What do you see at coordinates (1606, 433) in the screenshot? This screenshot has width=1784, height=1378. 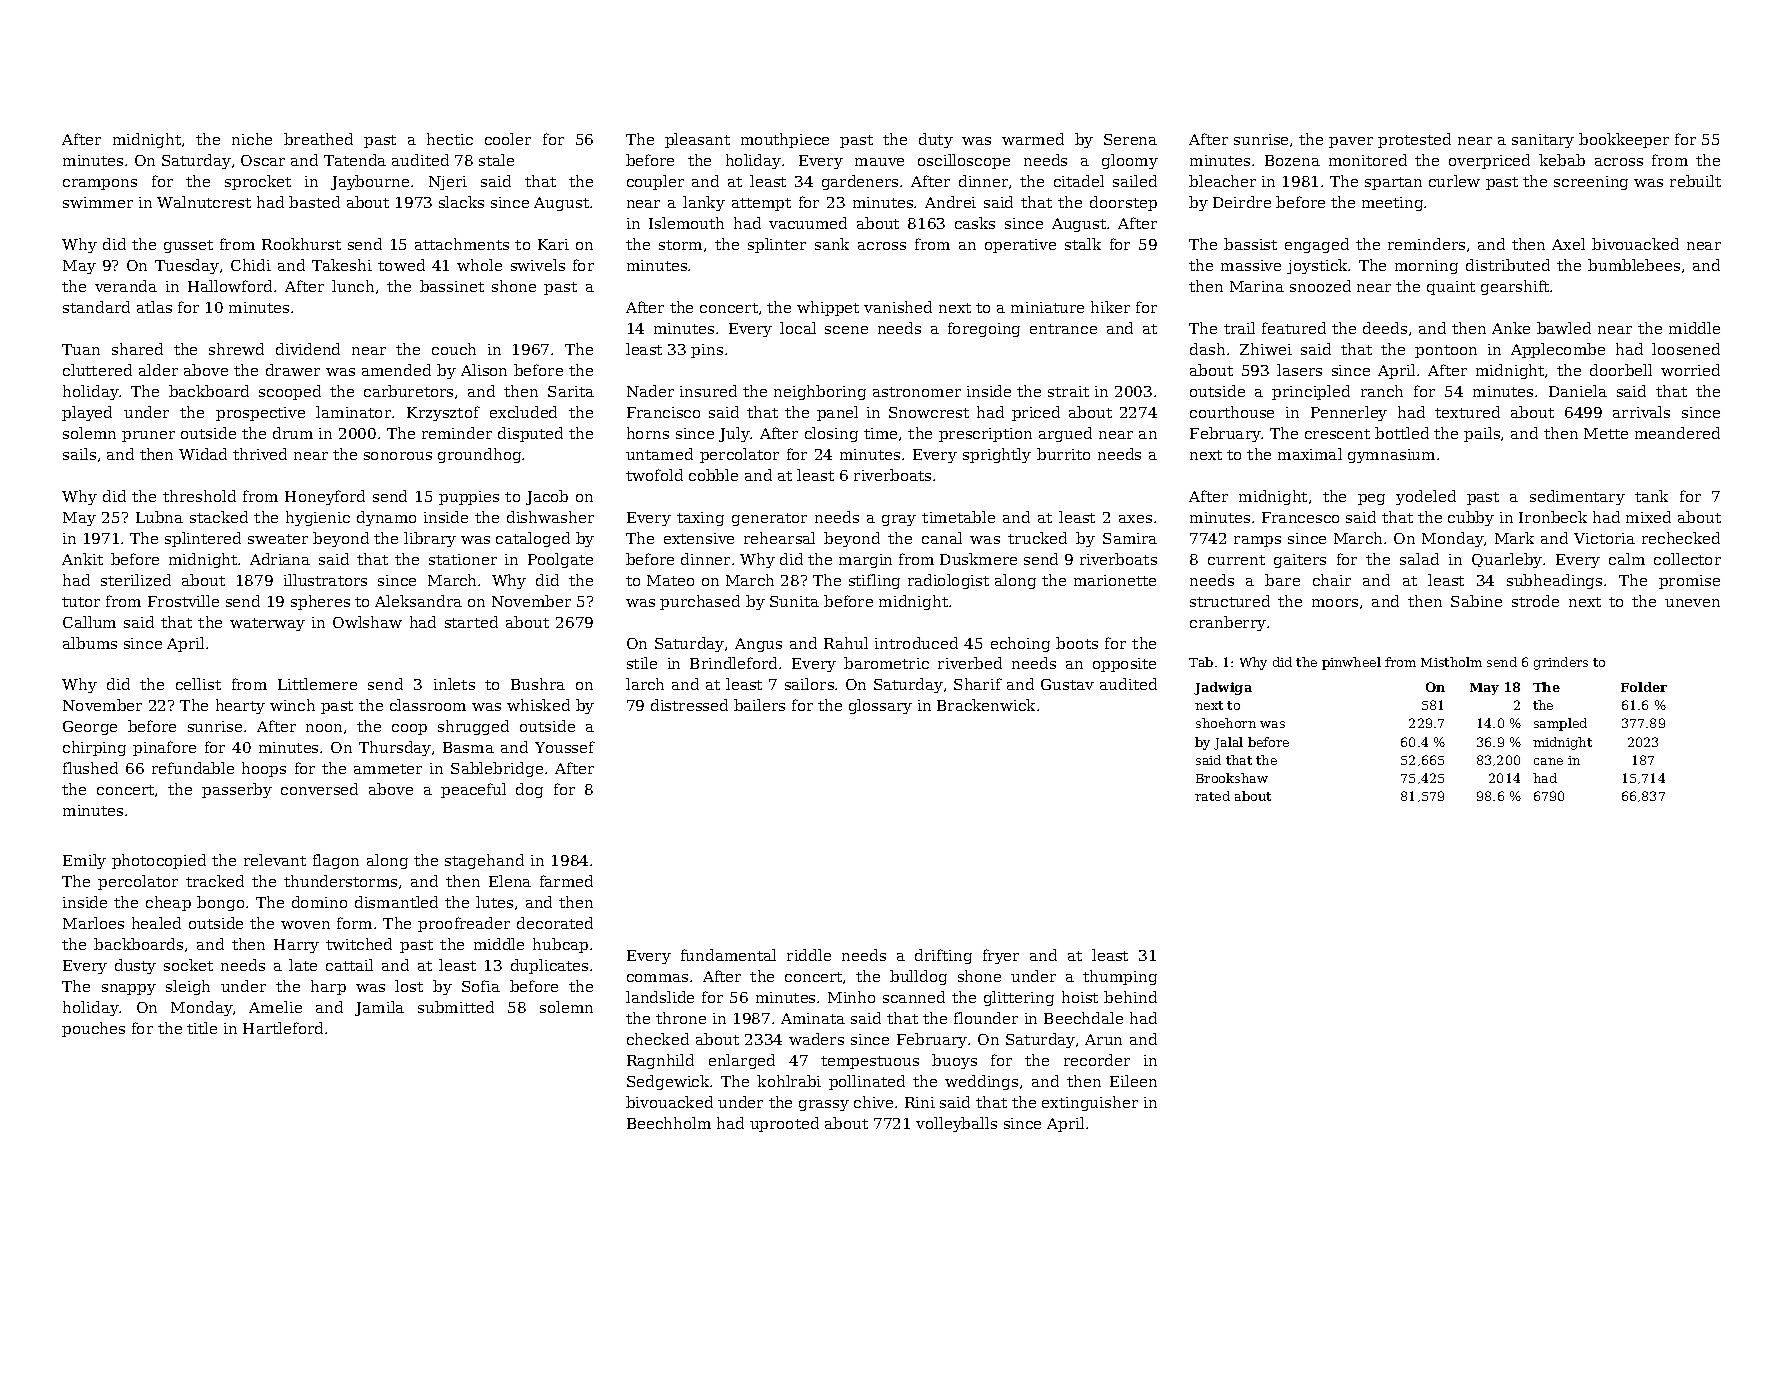 I see `Mette` at bounding box center [1606, 433].
